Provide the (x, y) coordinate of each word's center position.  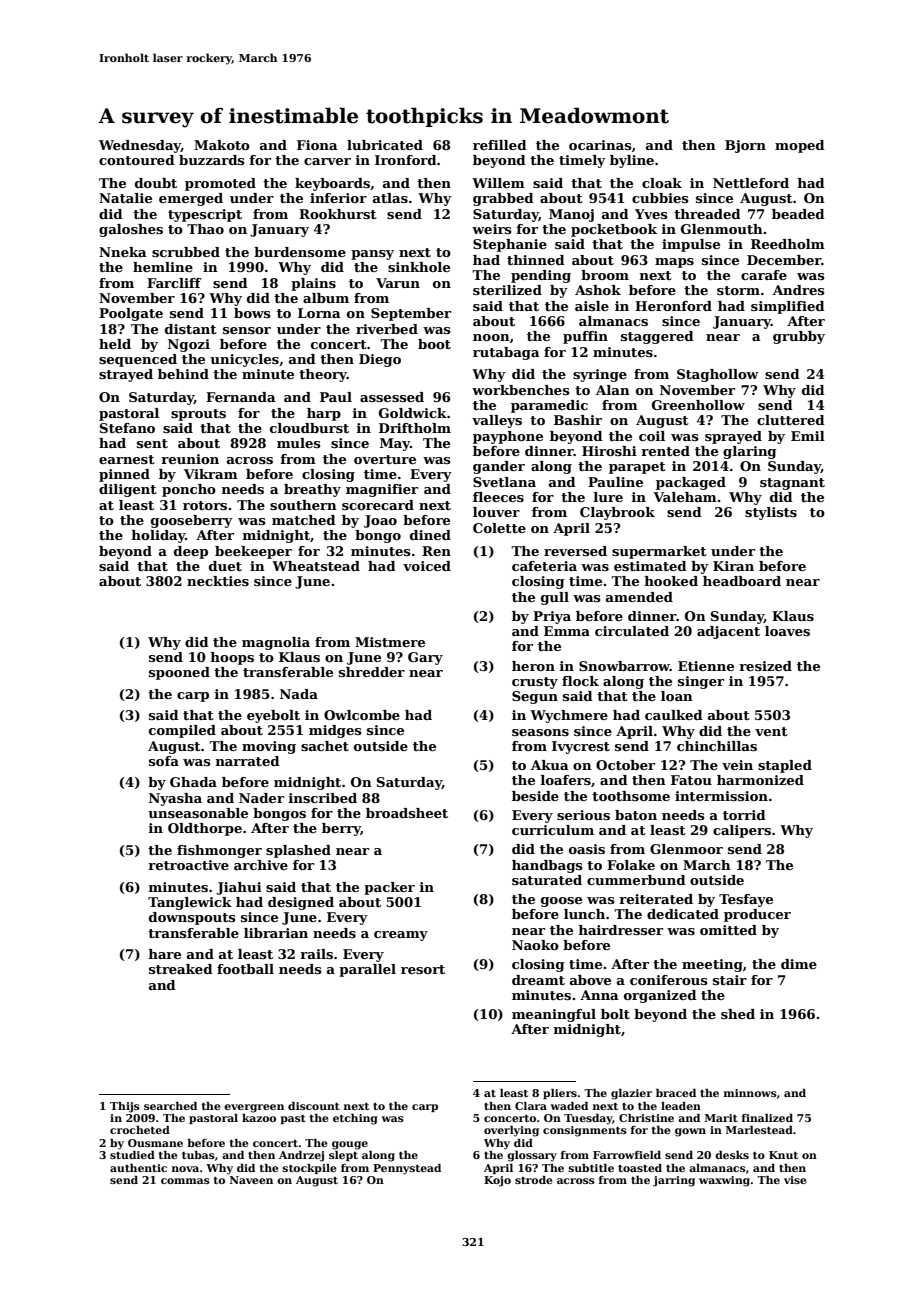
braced (676, 1093)
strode (534, 1180)
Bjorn (745, 146)
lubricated (385, 145)
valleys (497, 421)
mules (299, 443)
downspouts (192, 918)
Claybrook (617, 513)
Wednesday (140, 146)
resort (423, 969)
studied (132, 1155)
